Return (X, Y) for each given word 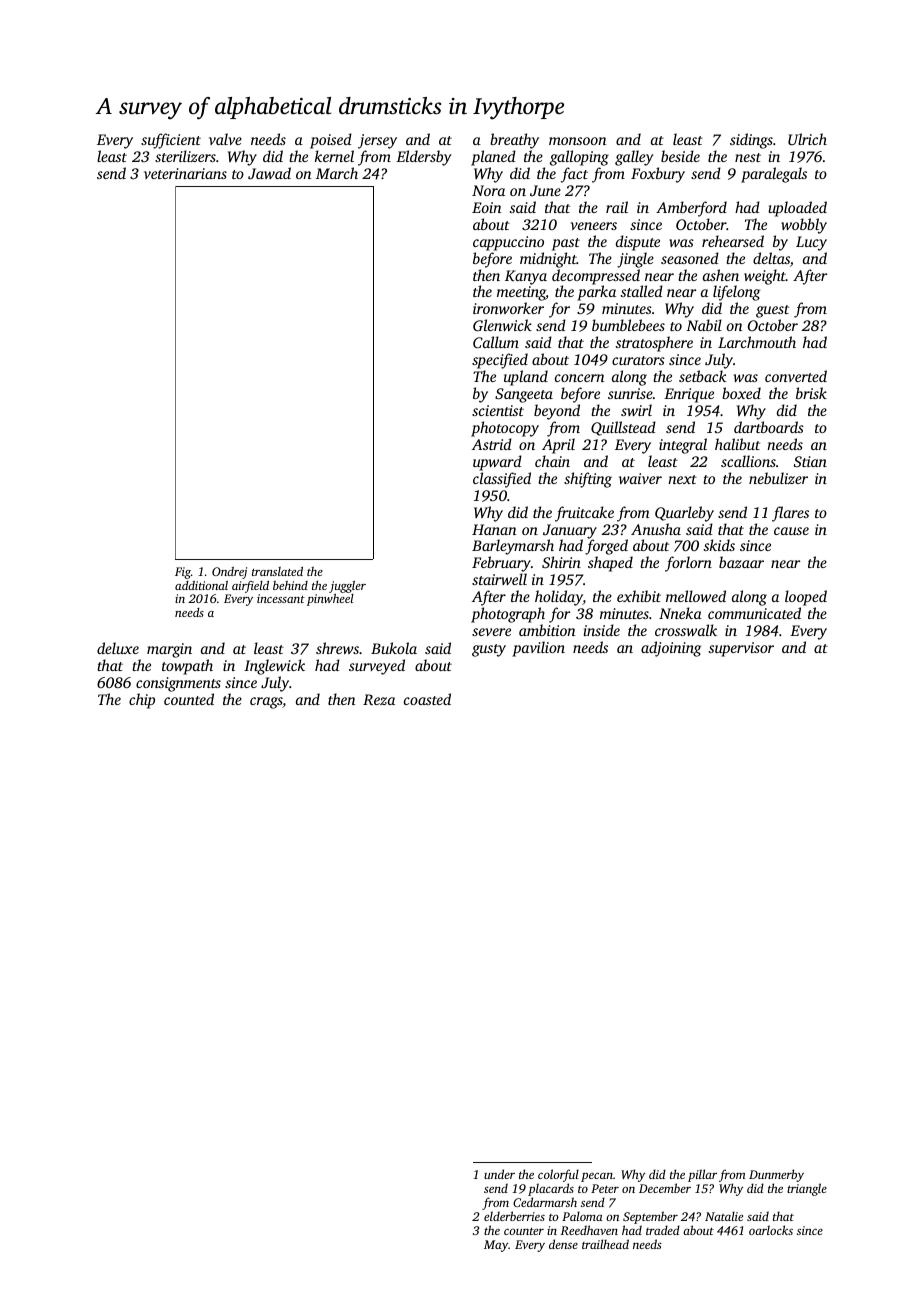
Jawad (269, 173)
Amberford (691, 209)
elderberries (514, 1216)
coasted (427, 699)
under (499, 1174)
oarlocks (771, 1230)
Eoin (486, 207)
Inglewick (274, 667)
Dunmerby (776, 1175)
